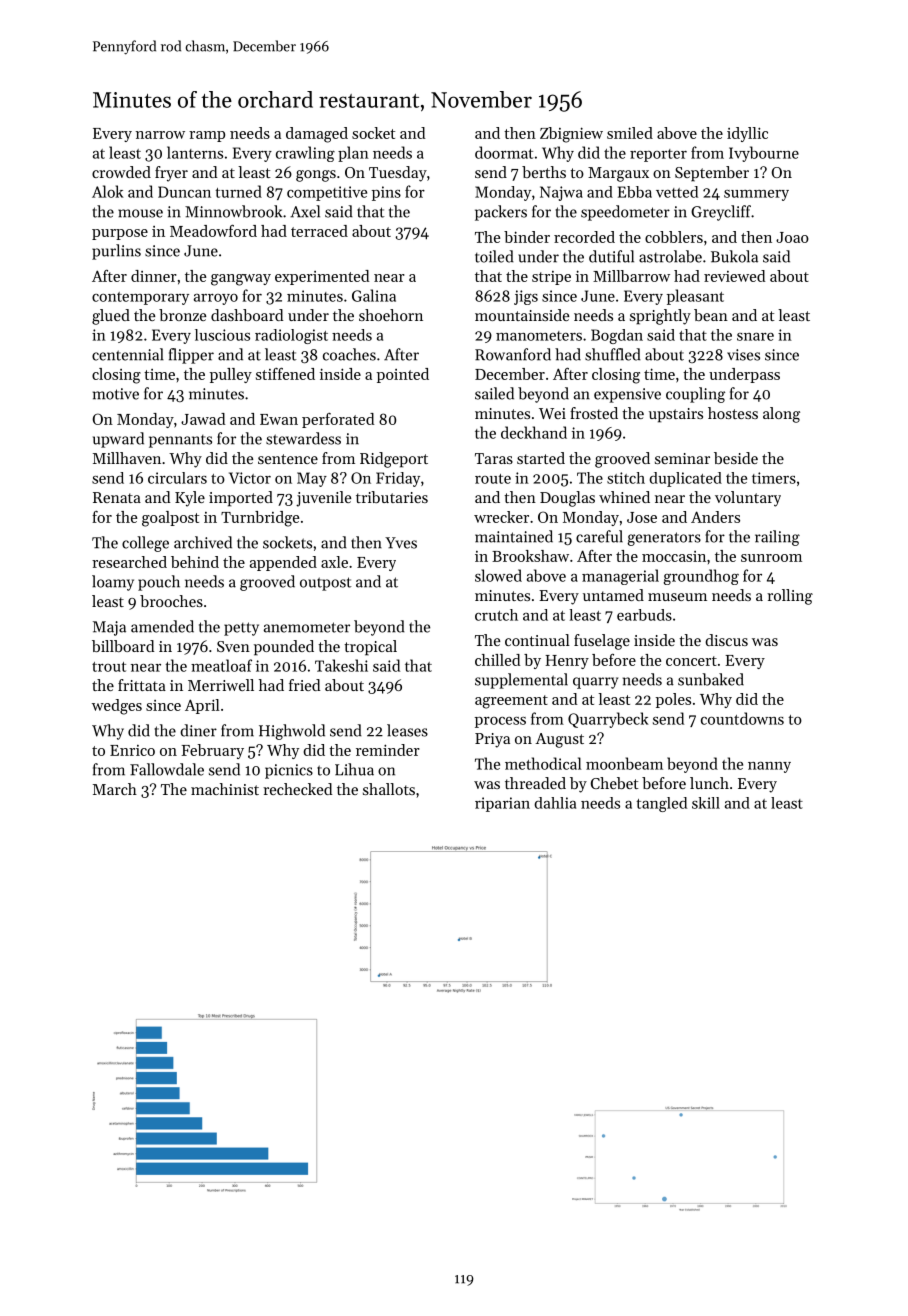 The height and width of the document is (1316, 908). Describe the element at coordinates (198, 730) in the document. I see `diner` at that location.
